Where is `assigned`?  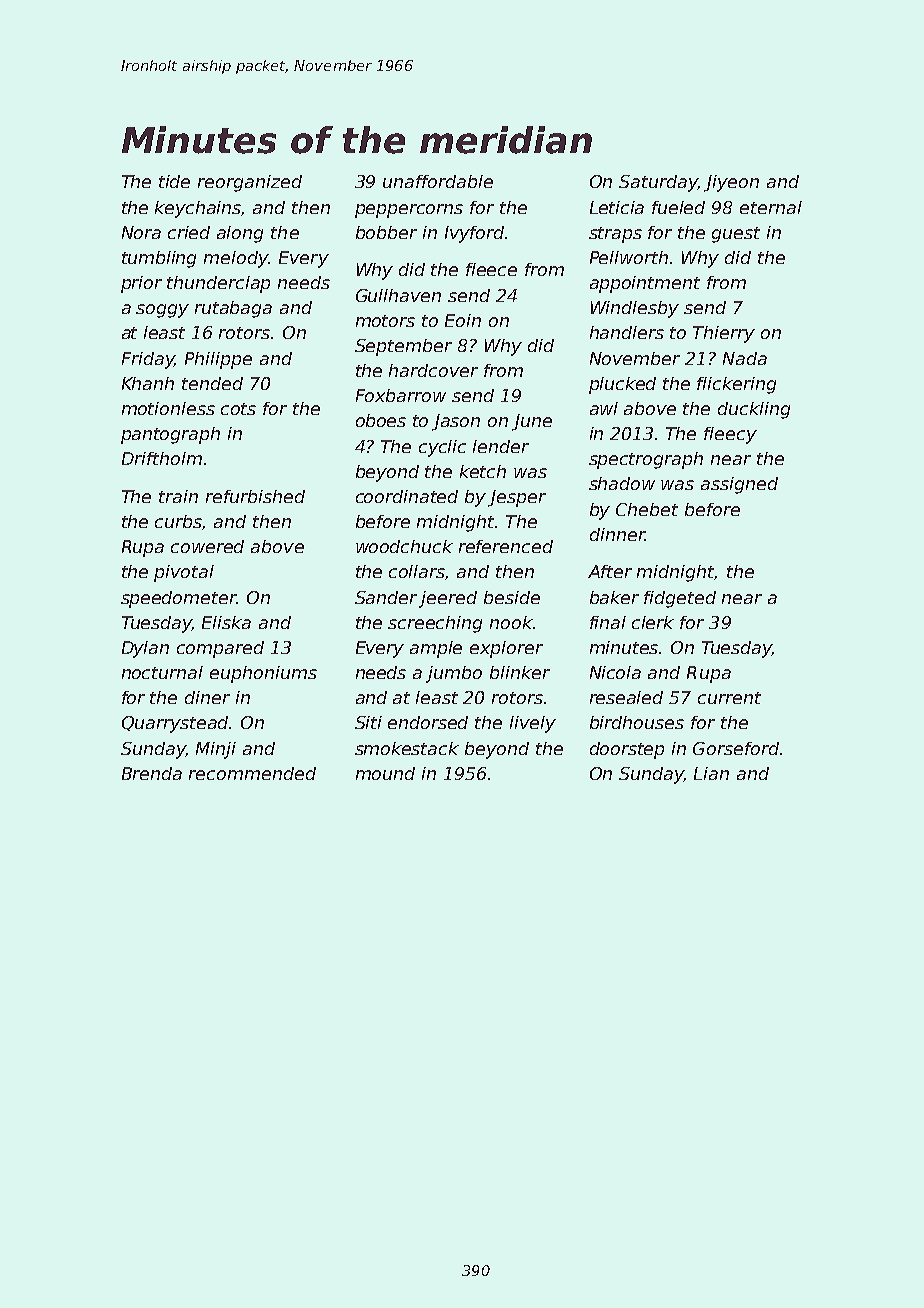 assigned is located at coordinates (739, 485).
